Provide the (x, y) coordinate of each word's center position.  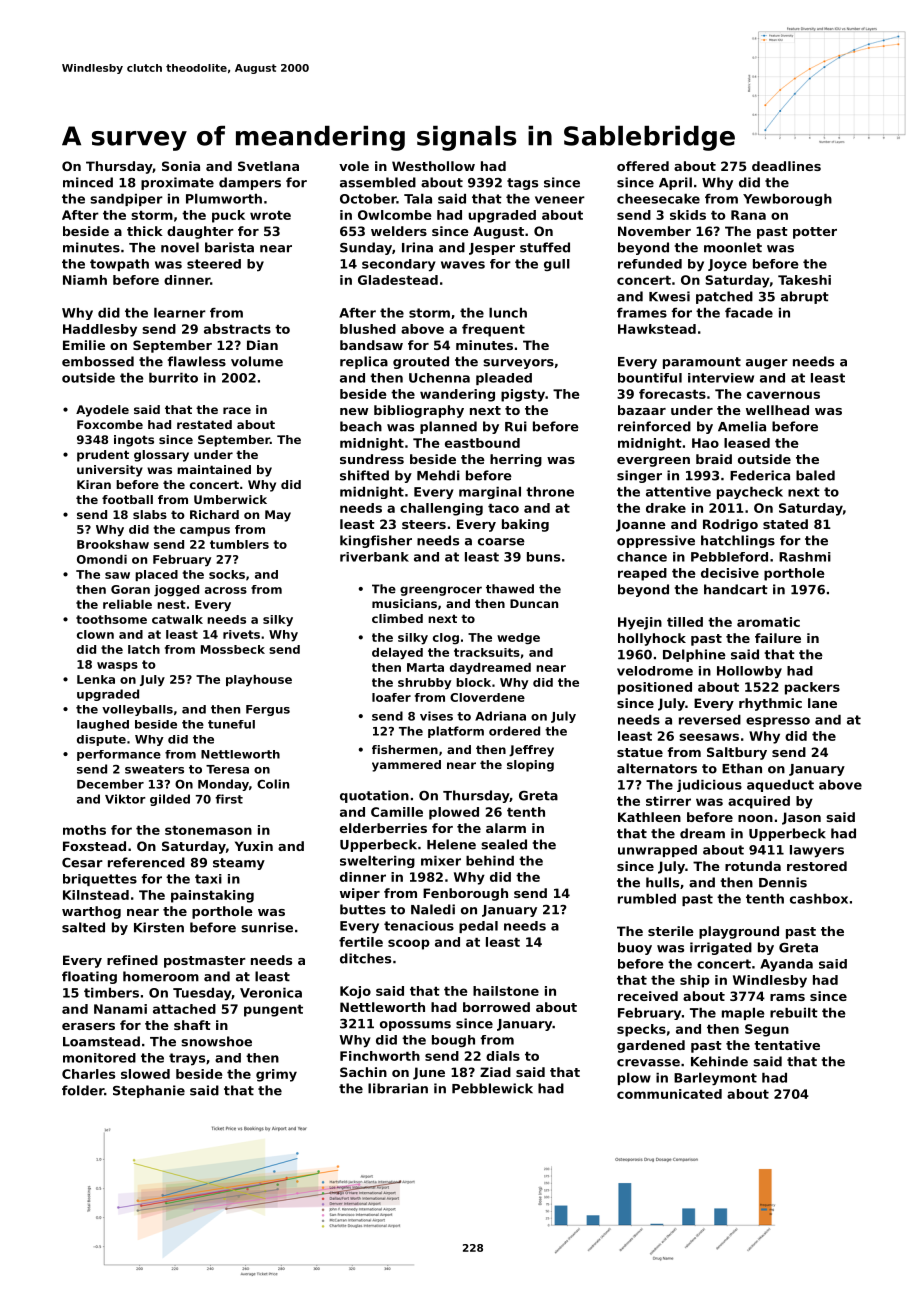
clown (95, 634)
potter (815, 233)
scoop (409, 944)
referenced (146, 862)
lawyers (817, 851)
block (473, 682)
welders (399, 231)
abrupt (805, 297)
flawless (197, 361)
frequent (493, 330)
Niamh (85, 280)
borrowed (496, 1007)
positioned (655, 688)
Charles (88, 1074)
